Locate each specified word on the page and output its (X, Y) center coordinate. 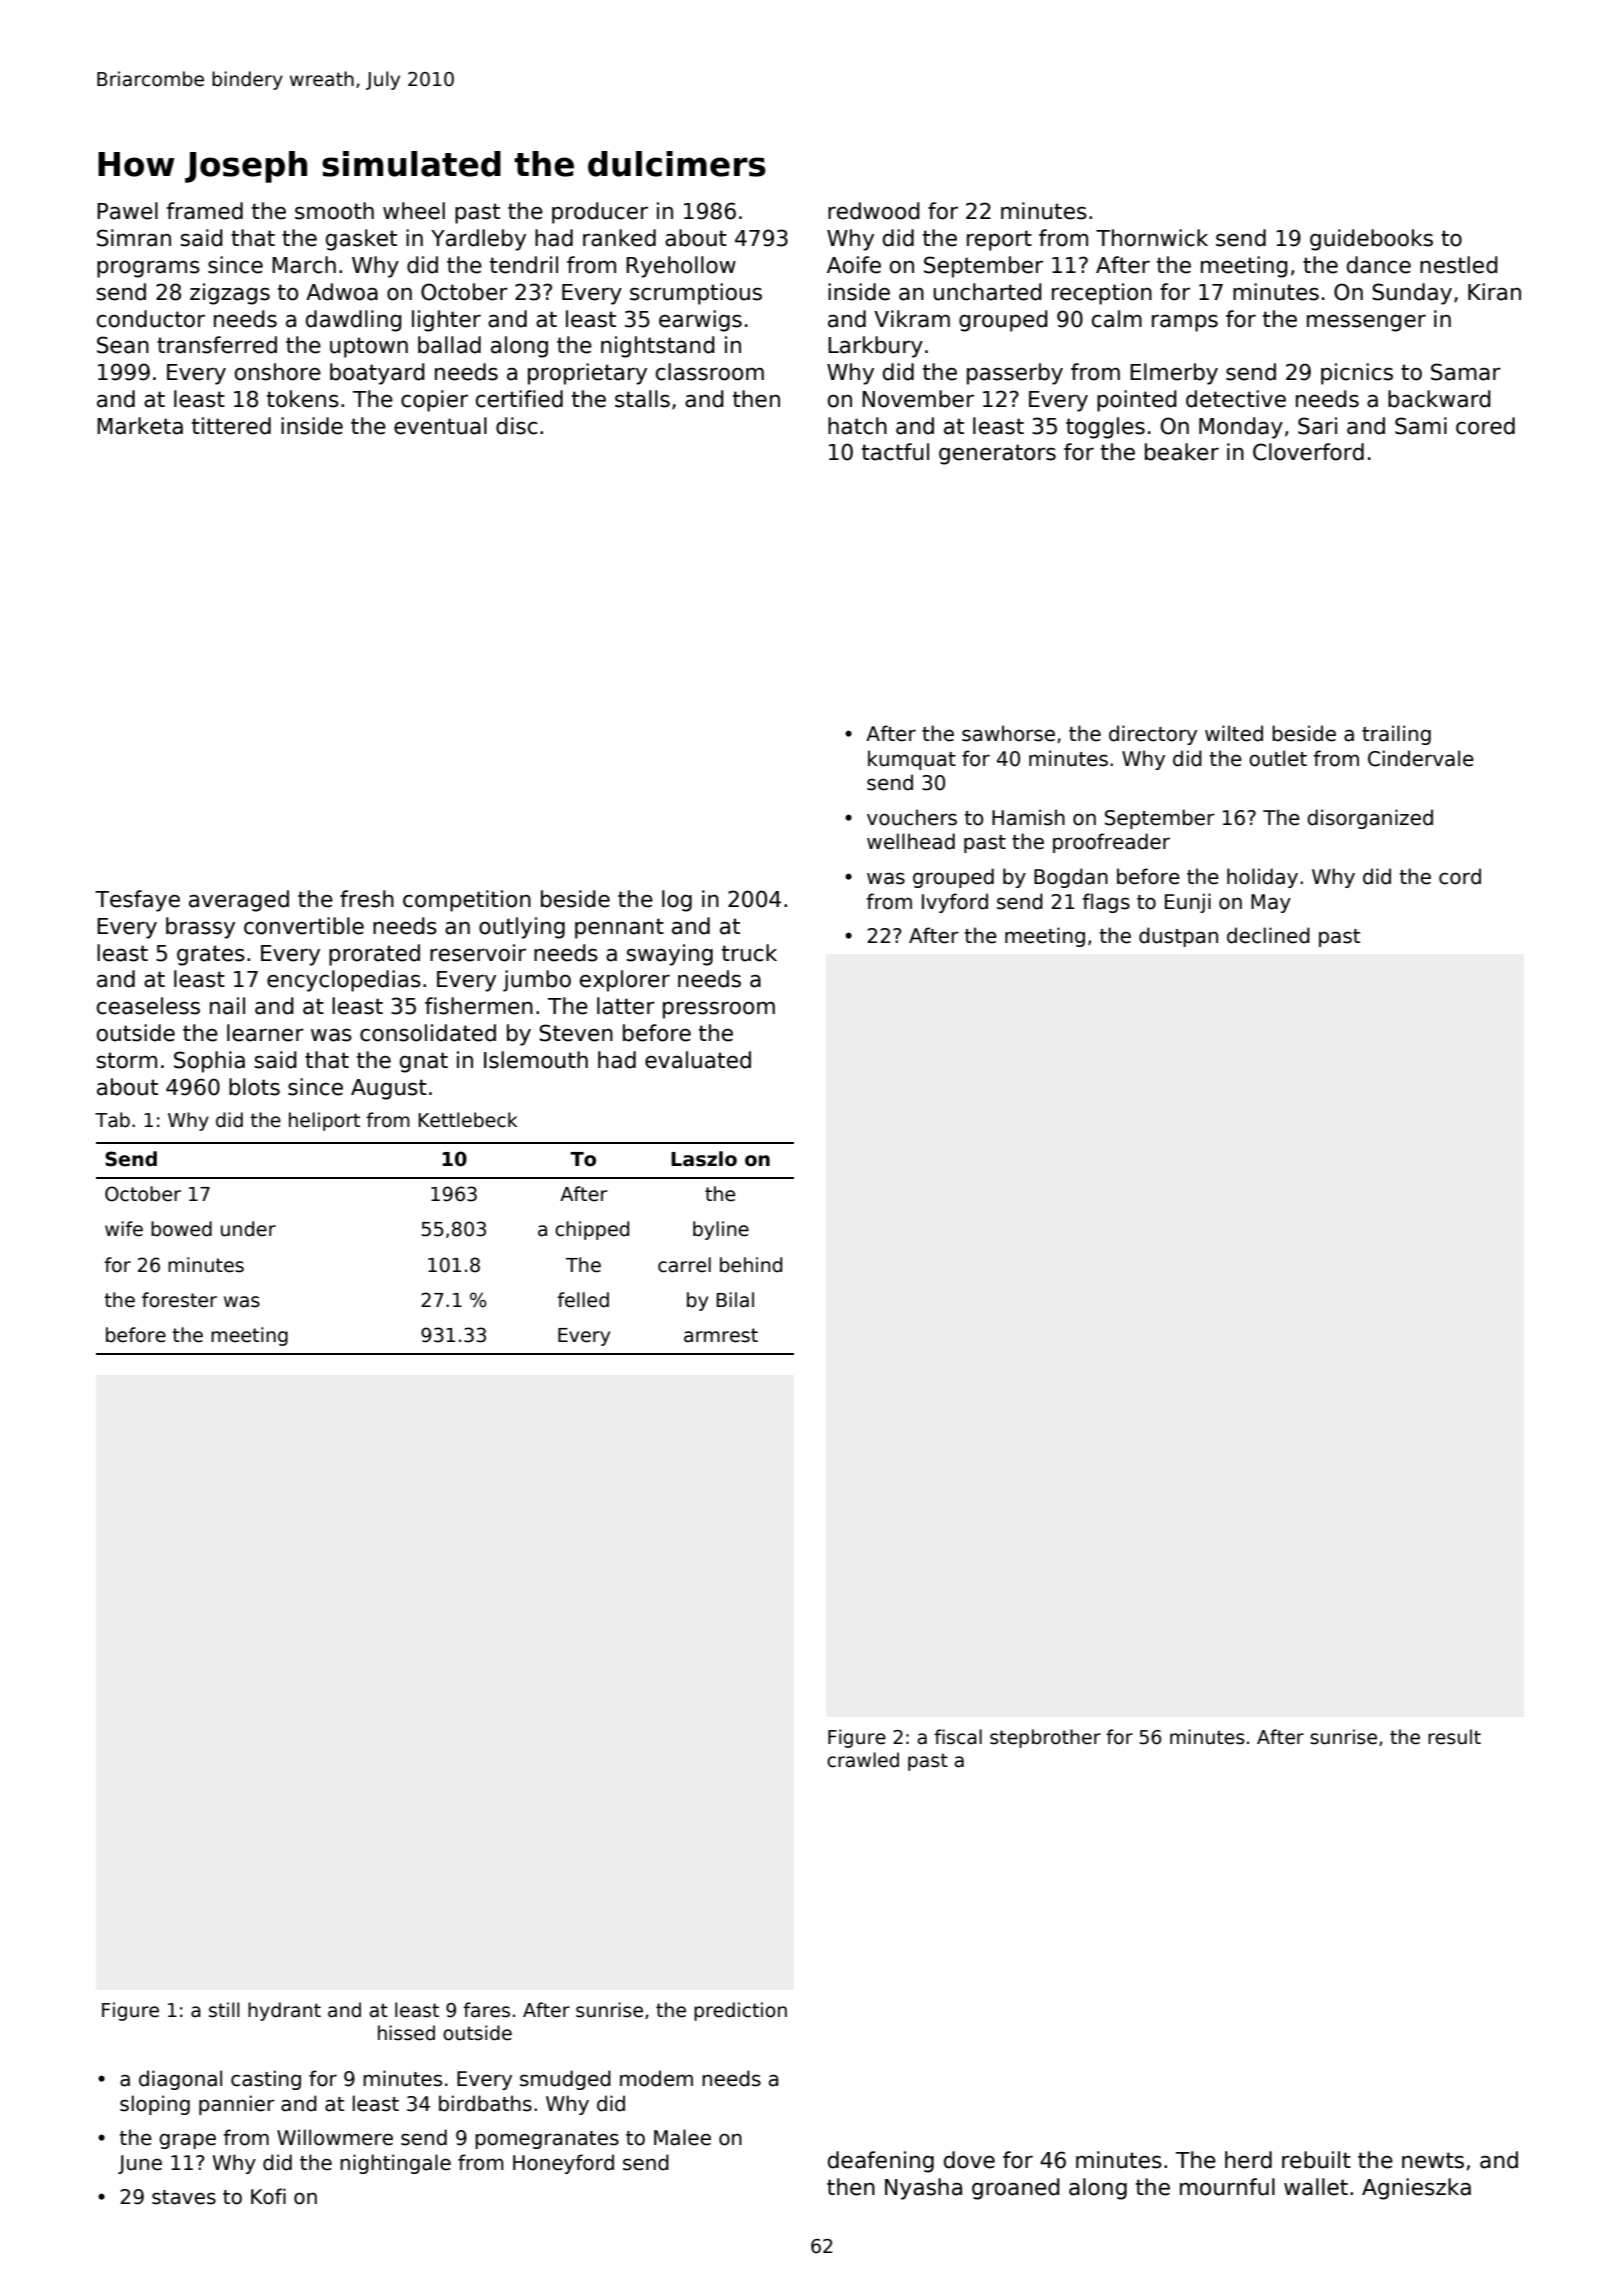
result (1454, 1737)
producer (600, 213)
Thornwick (1152, 238)
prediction (740, 2011)
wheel (414, 211)
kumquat (912, 760)
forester (179, 1300)
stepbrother (1045, 1738)
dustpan (1178, 937)
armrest (721, 1335)
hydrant (284, 2011)
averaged (239, 901)
